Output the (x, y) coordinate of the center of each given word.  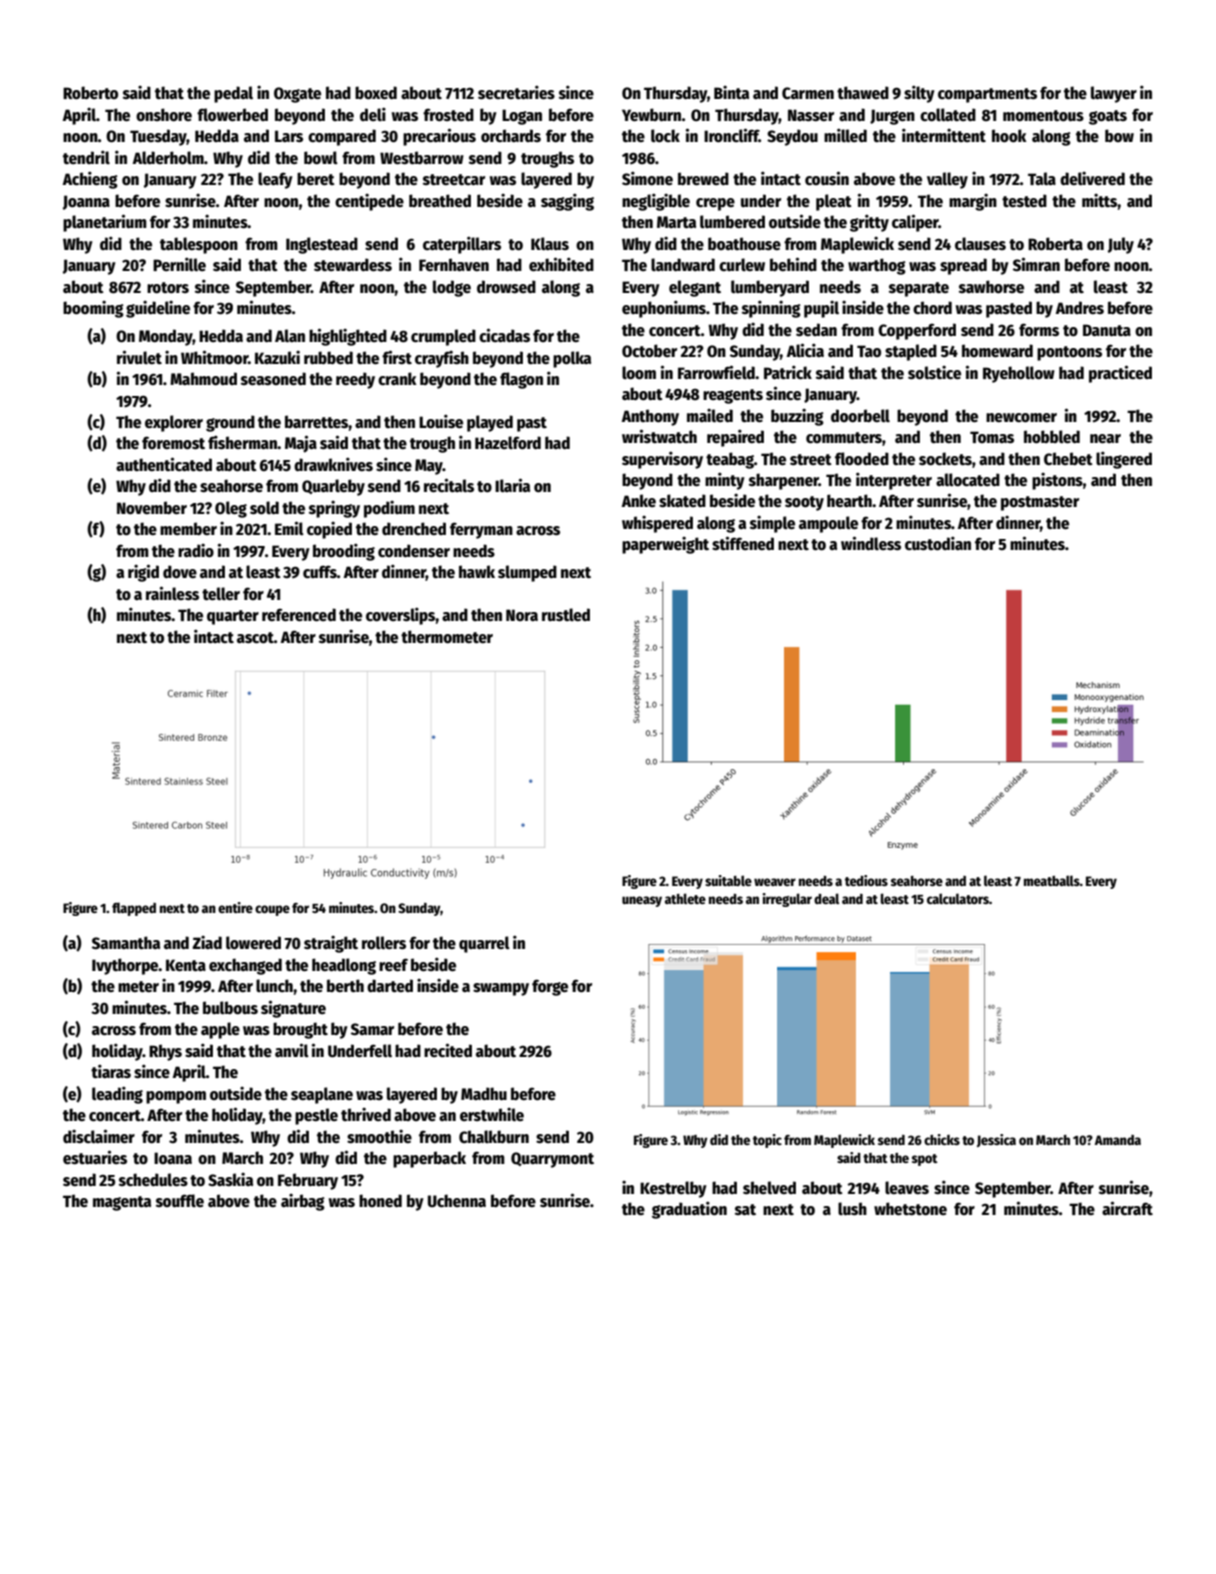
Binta (731, 92)
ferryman (481, 530)
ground (230, 423)
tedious (866, 880)
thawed (863, 92)
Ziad (207, 942)
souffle (180, 1200)
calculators (958, 898)
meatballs (1052, 880)
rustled (566, 614)
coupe (272, 910)
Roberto (90, 93)
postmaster (1040, 503)
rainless (172, 593)
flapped (134, 909)
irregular (787, 900)
